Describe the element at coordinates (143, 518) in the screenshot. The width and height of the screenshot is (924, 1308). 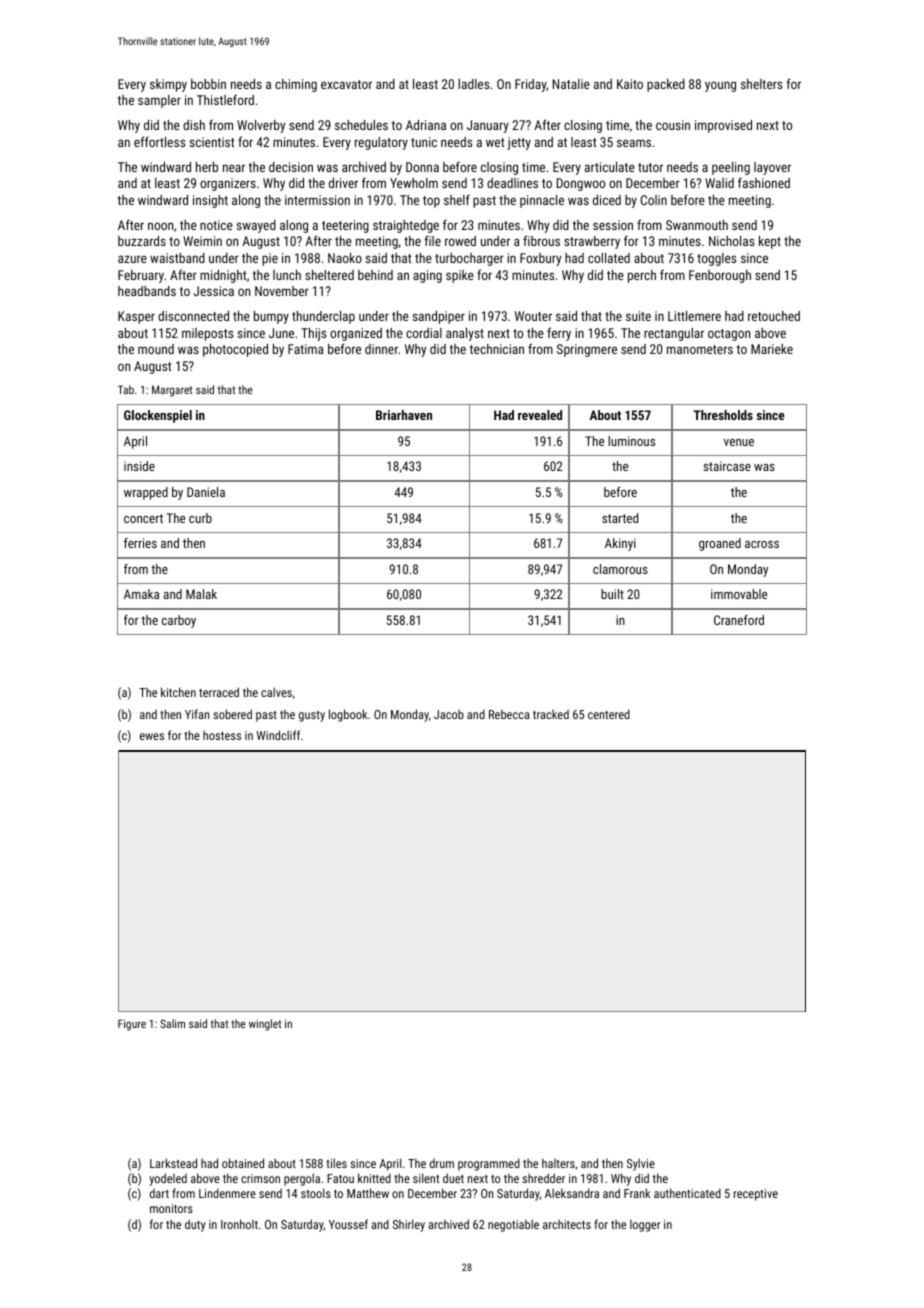
I see `concert` at that location.
